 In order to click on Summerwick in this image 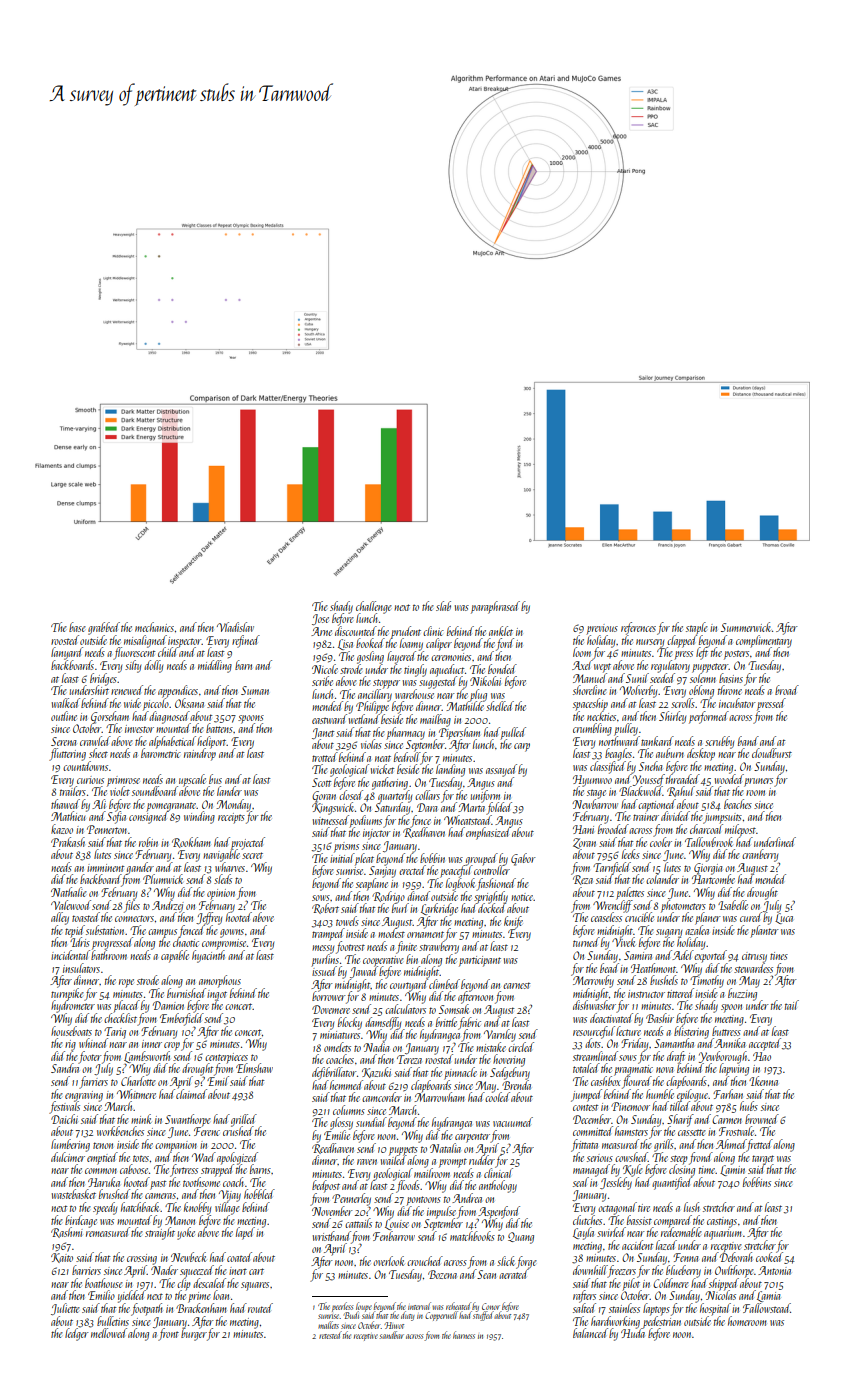, I will do `click(746, 627)`.
